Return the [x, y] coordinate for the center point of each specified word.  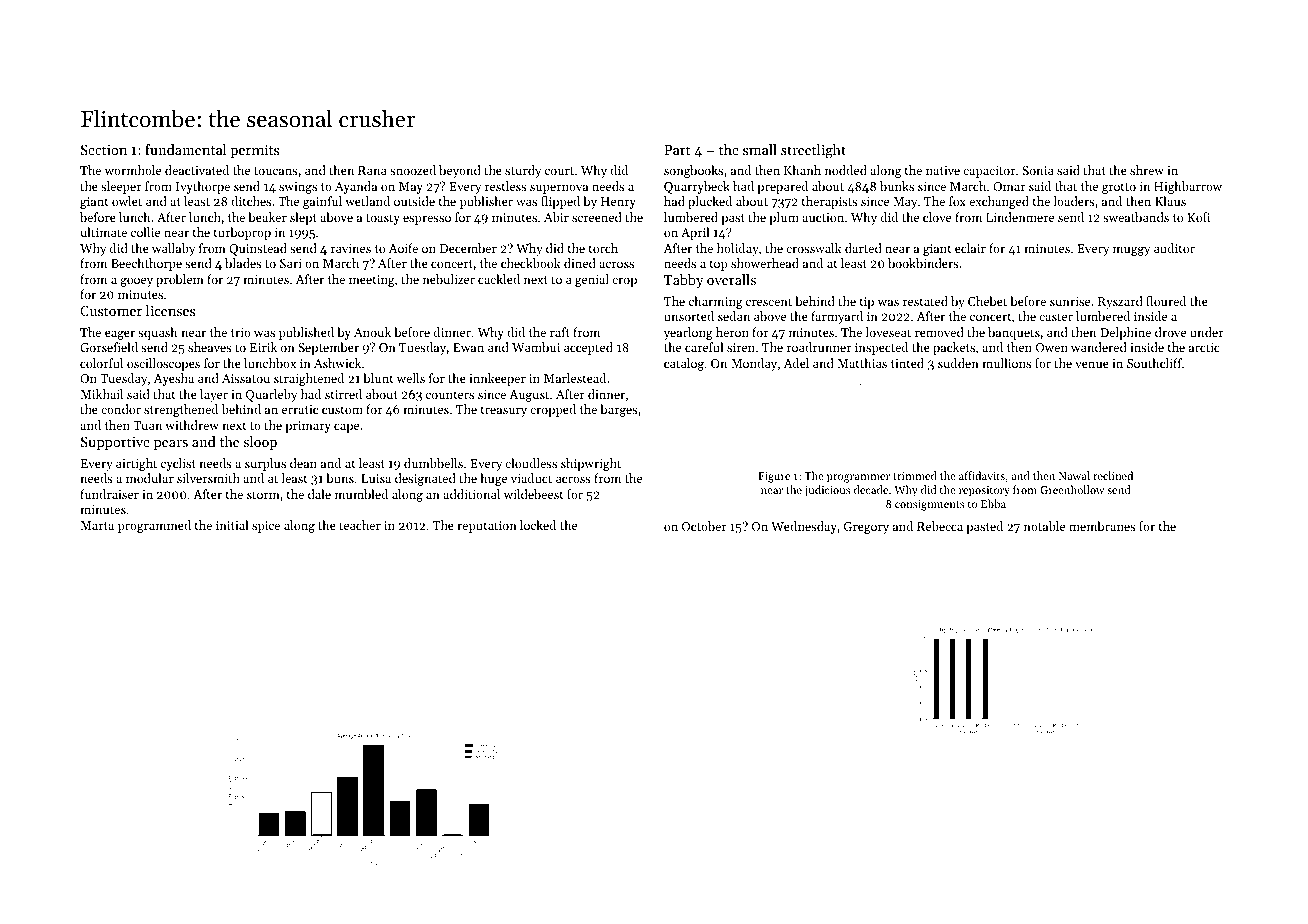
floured [1166, 301]
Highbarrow [1188, 187]
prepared [782, 187]
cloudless [531, 463]
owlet [127, 201]
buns [340, 478]
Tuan [147, 425]
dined [580, 263]
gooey [136, 282]
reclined [1113, 475]
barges [619, 410]
